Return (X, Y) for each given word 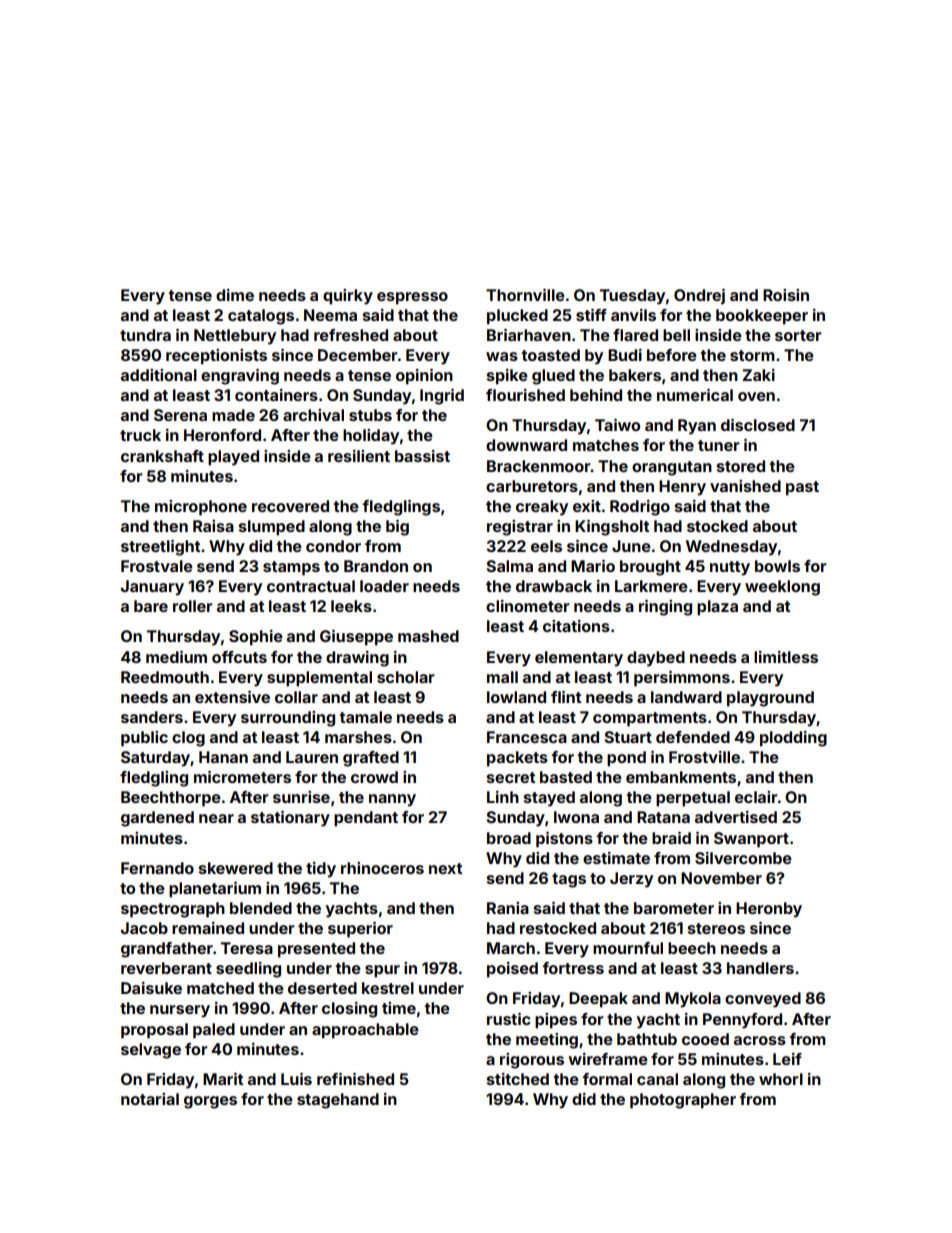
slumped (272, 528)
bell (676, 335)
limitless (786, 657)
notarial (150, 1099)
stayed (549, 799)
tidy (321, 870)
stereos (716, 928)
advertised (736, 817)
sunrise (301, 797)
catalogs (261, 317)
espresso (412, 298)
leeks (351, 606)
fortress (573, 968)
